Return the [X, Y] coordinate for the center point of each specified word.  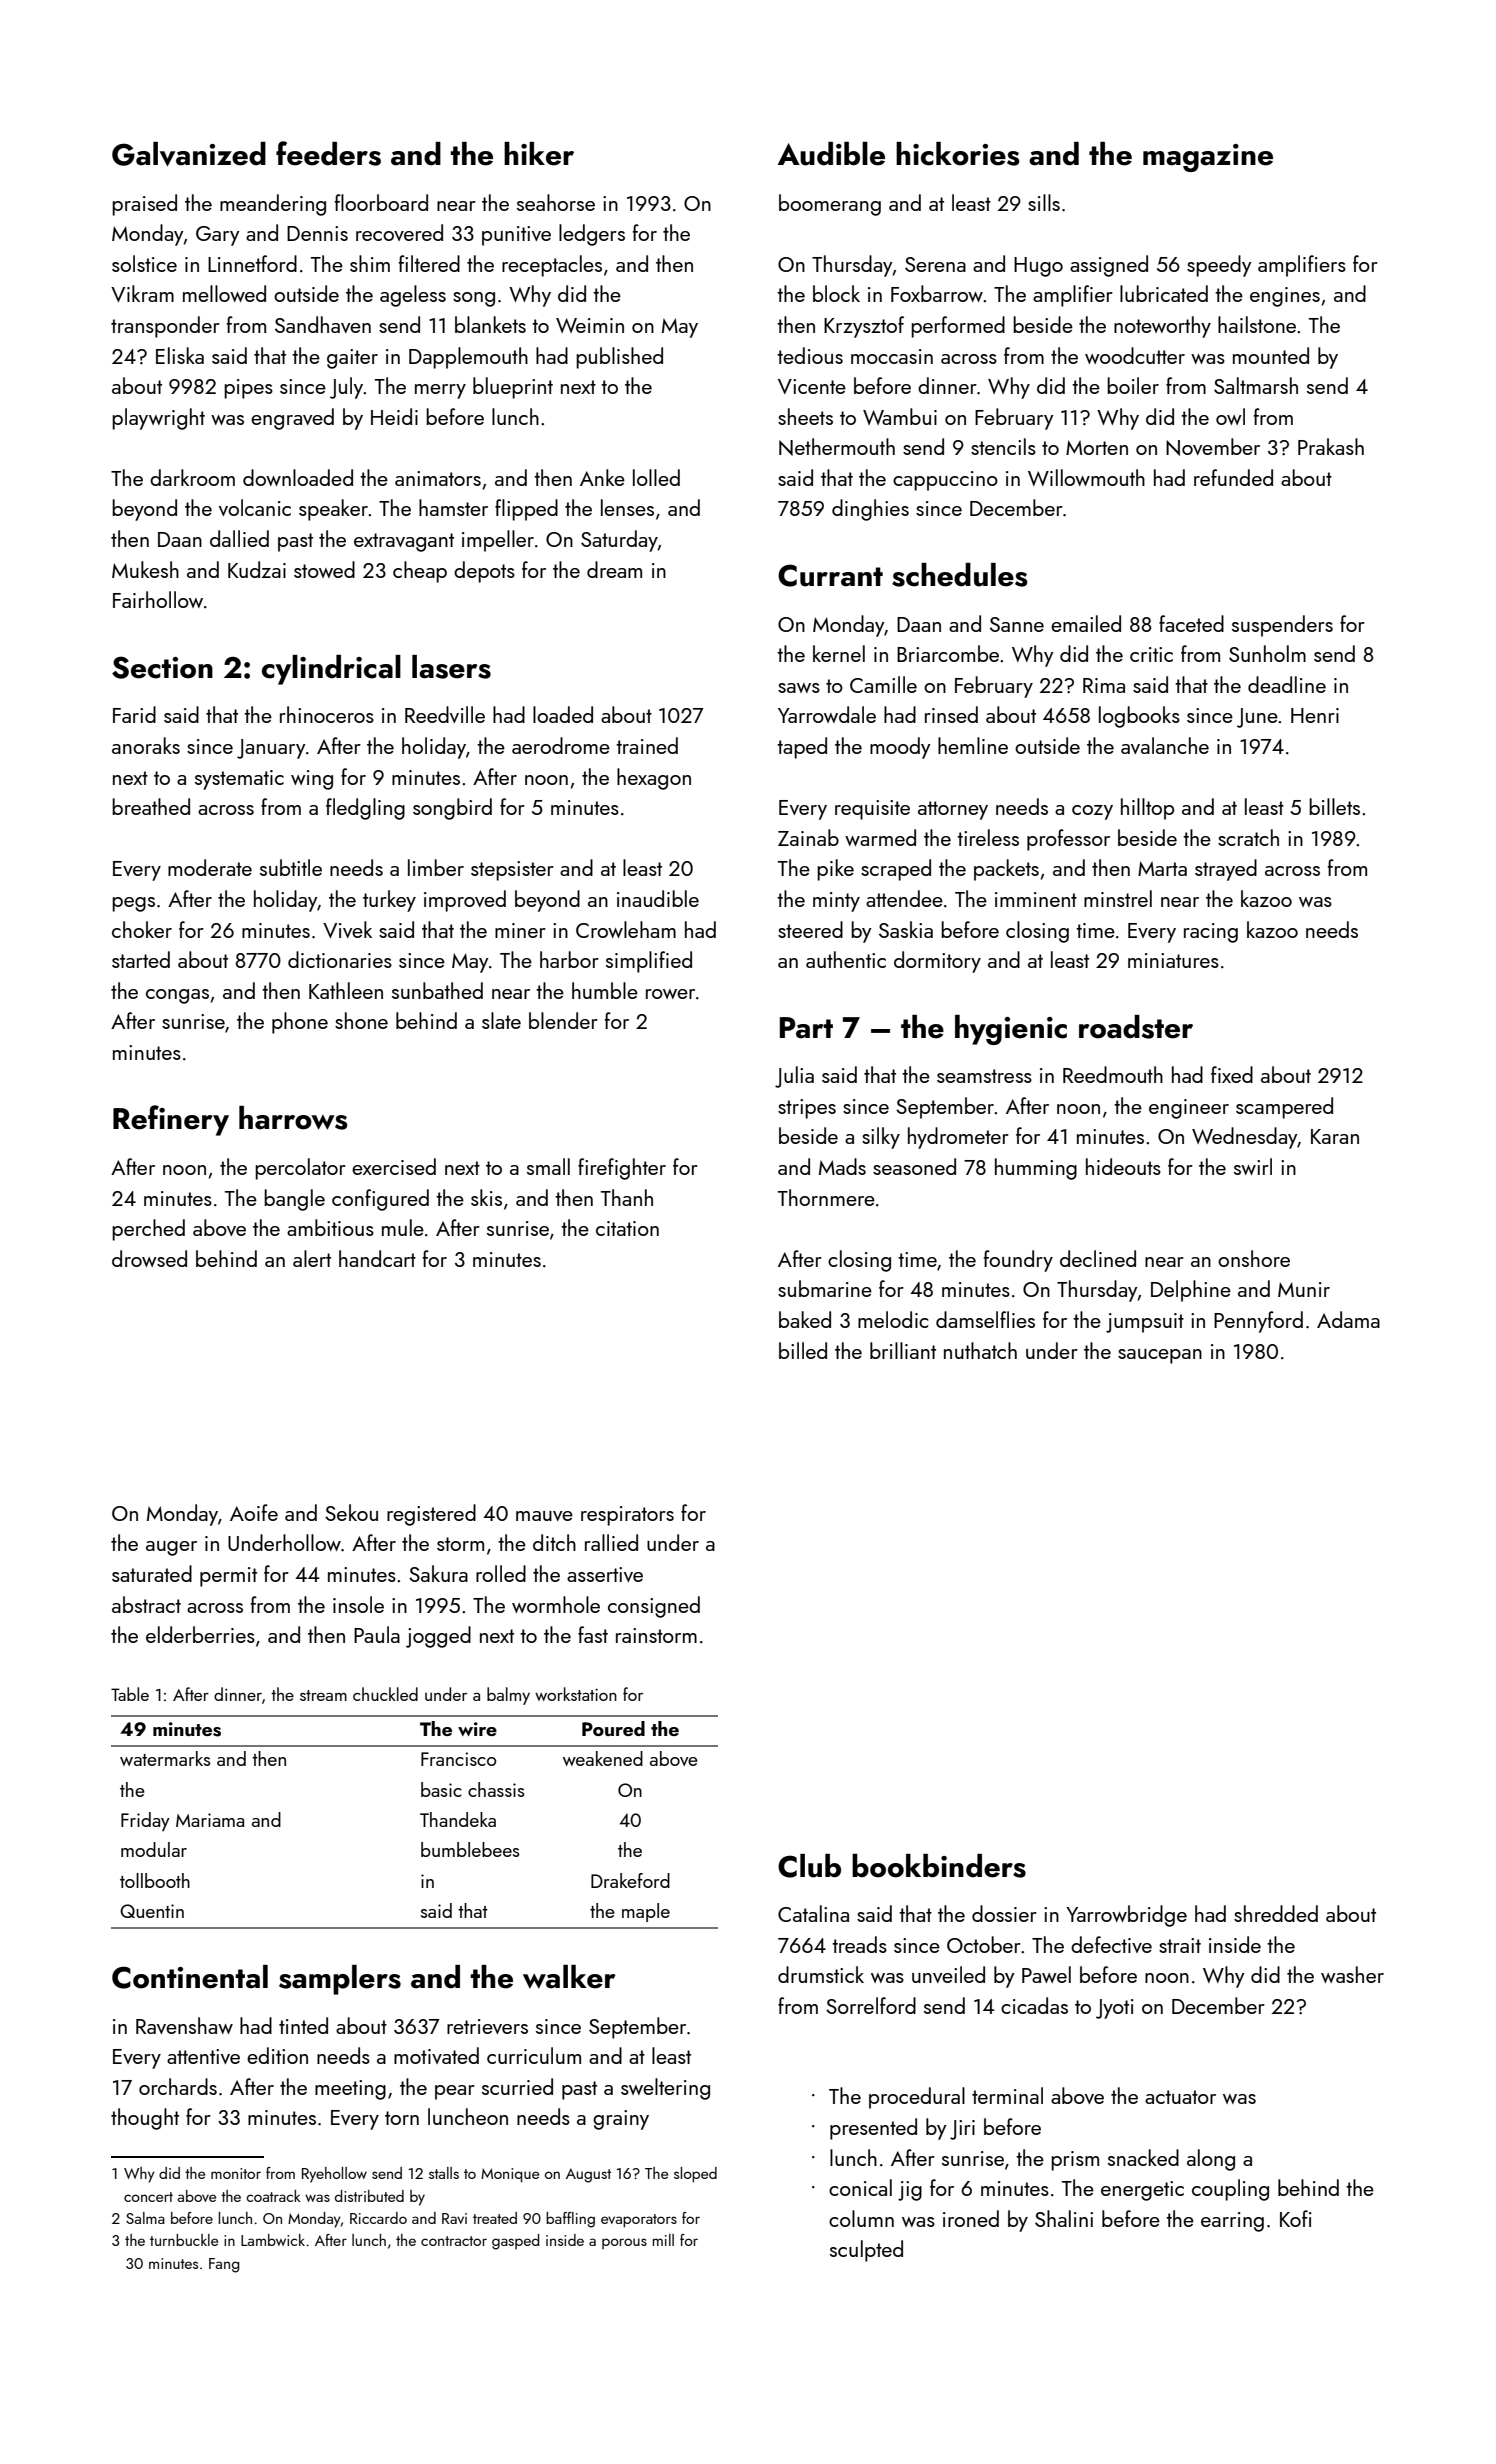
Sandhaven [323, 324]
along [1211, 2160]
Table [130, 1694]
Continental [190, 1977]
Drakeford [630, 1880]
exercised [394, 1166]
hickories [958, 154]
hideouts [1123, 1166]
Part [806, 1028]
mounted [1271, 355]
